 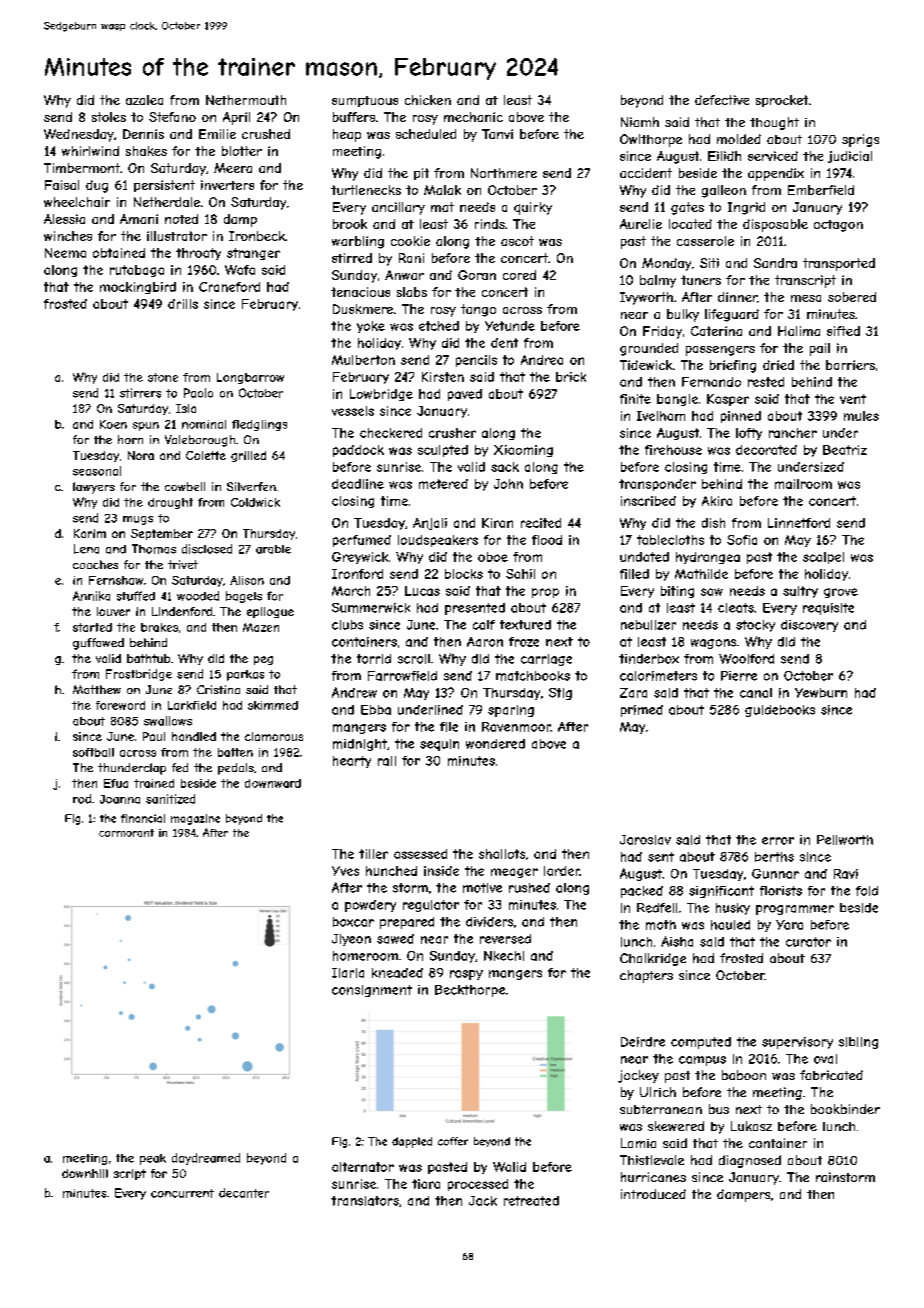 What do you see at coordinates (860, 140) in the page?
I see `sprigs` at bounding box center [860, 140].
